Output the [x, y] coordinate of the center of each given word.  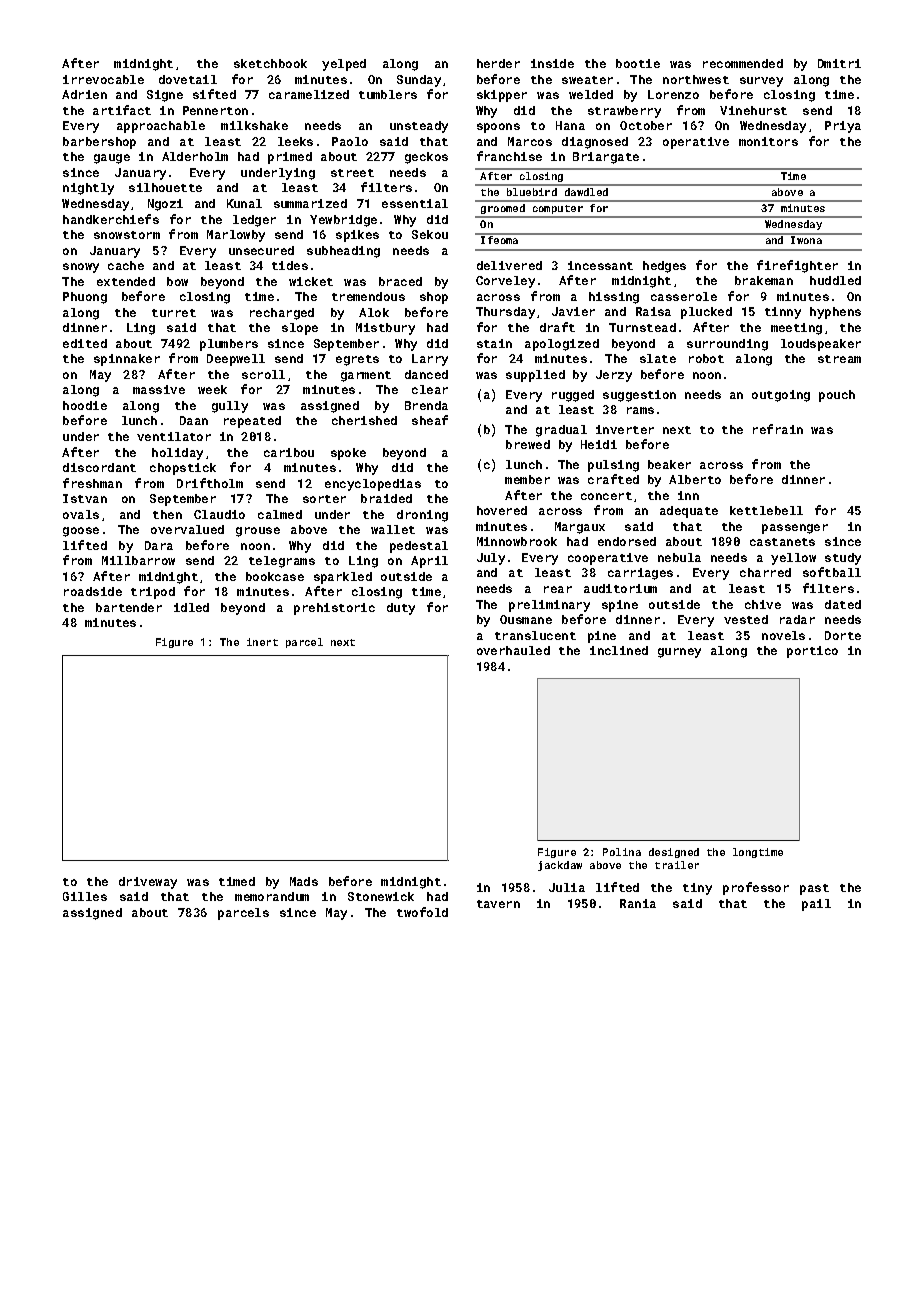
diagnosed [595, 143]
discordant [99, 467]
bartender [129, 607]
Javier [573, 311]
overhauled [513, 650]
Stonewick [381, 896]
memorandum [272, 896]
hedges [664, 267]
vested [746, 619]
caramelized [309, 94]
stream [839, 359]
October [646, 125]
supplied [535, 376]
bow [177, 281]
